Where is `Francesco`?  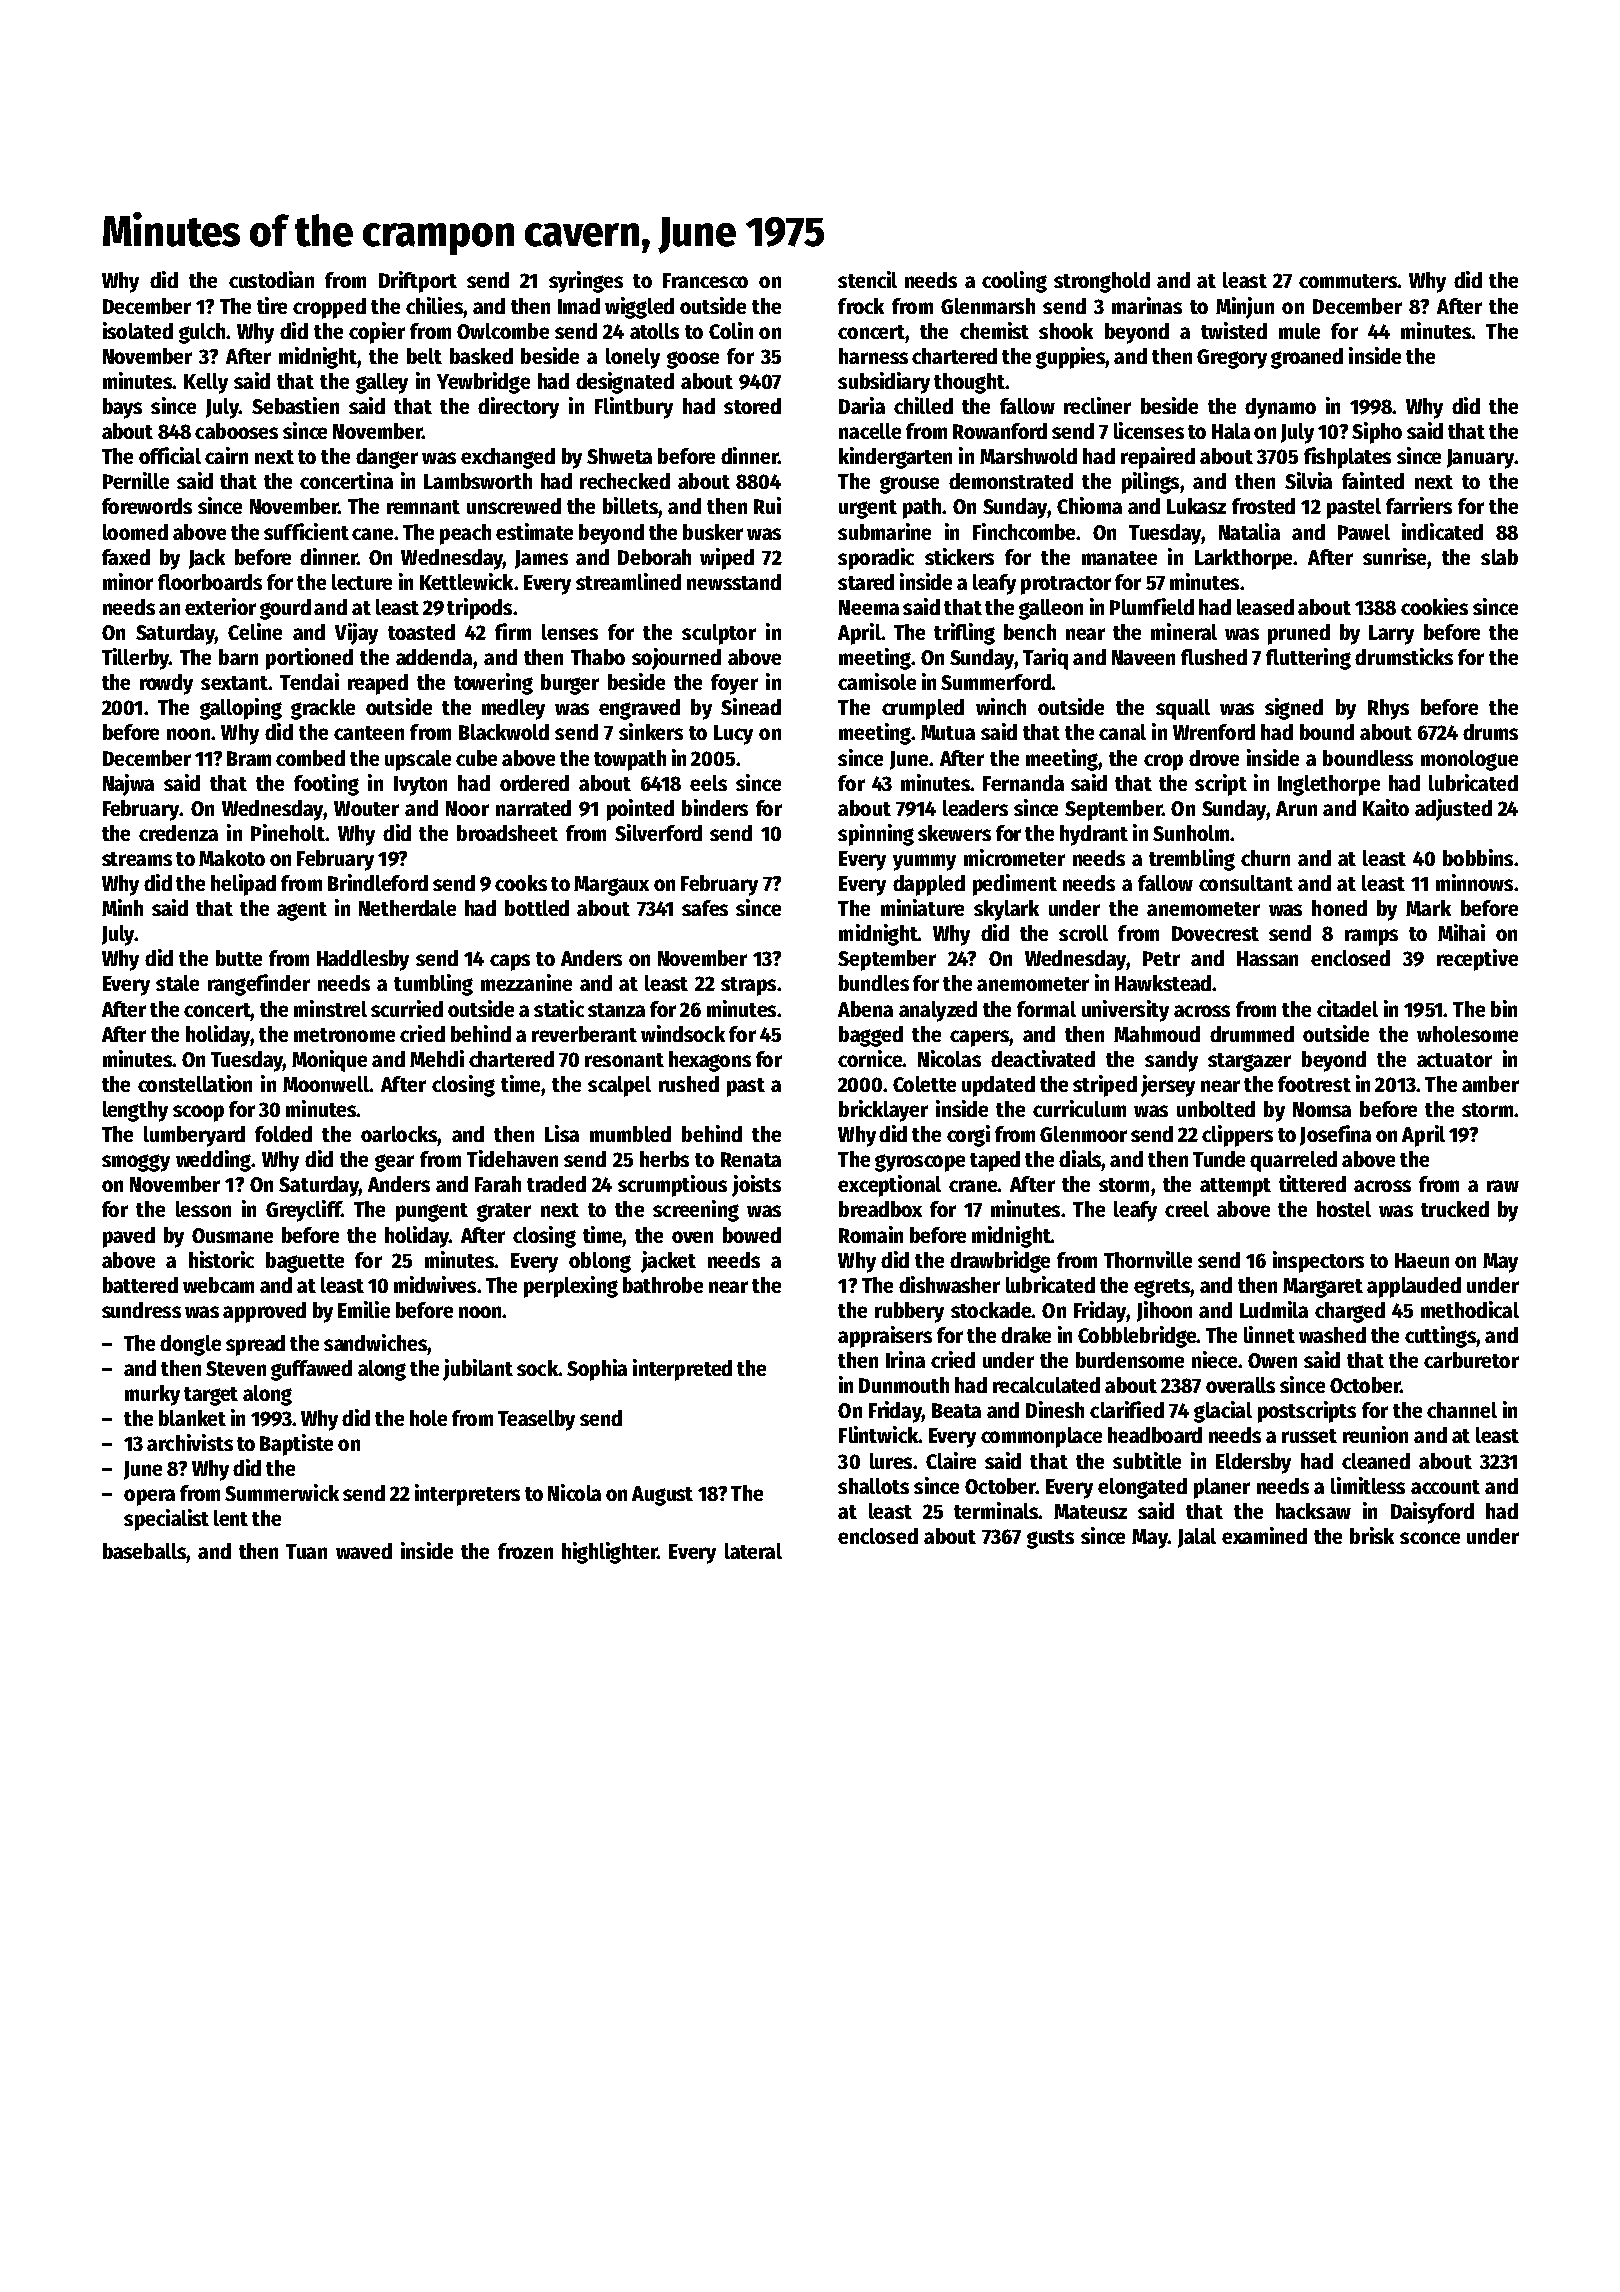
Francesco is located at coordinates (705, 280).
